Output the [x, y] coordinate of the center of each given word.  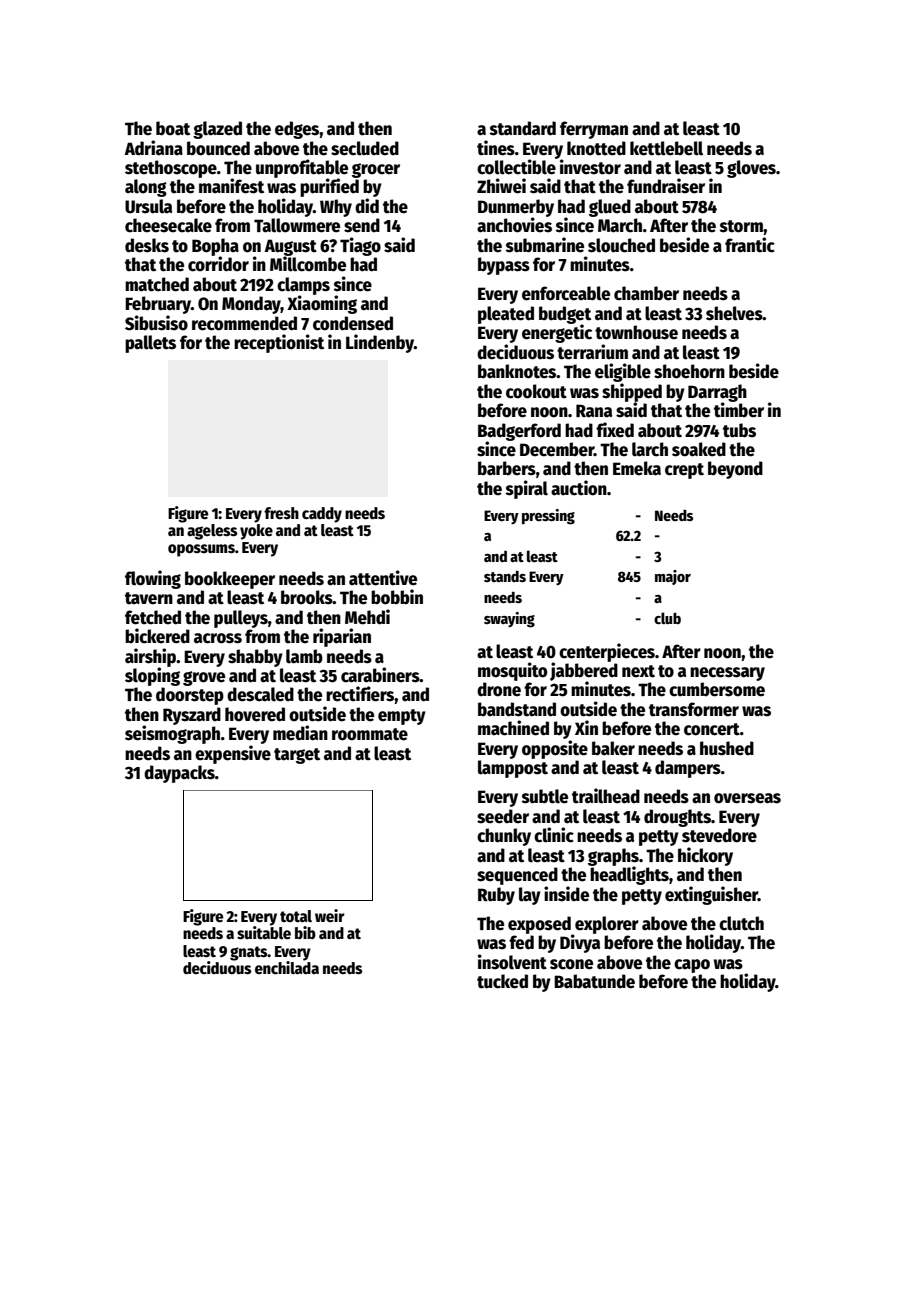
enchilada [287, 968]
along [146, 188]
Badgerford [519, 432]
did [367, 206]
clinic [554, 835]
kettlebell [666, 148]
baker [613, 748]
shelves [734, 313]
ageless [212, 532]
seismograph [172, 734]
